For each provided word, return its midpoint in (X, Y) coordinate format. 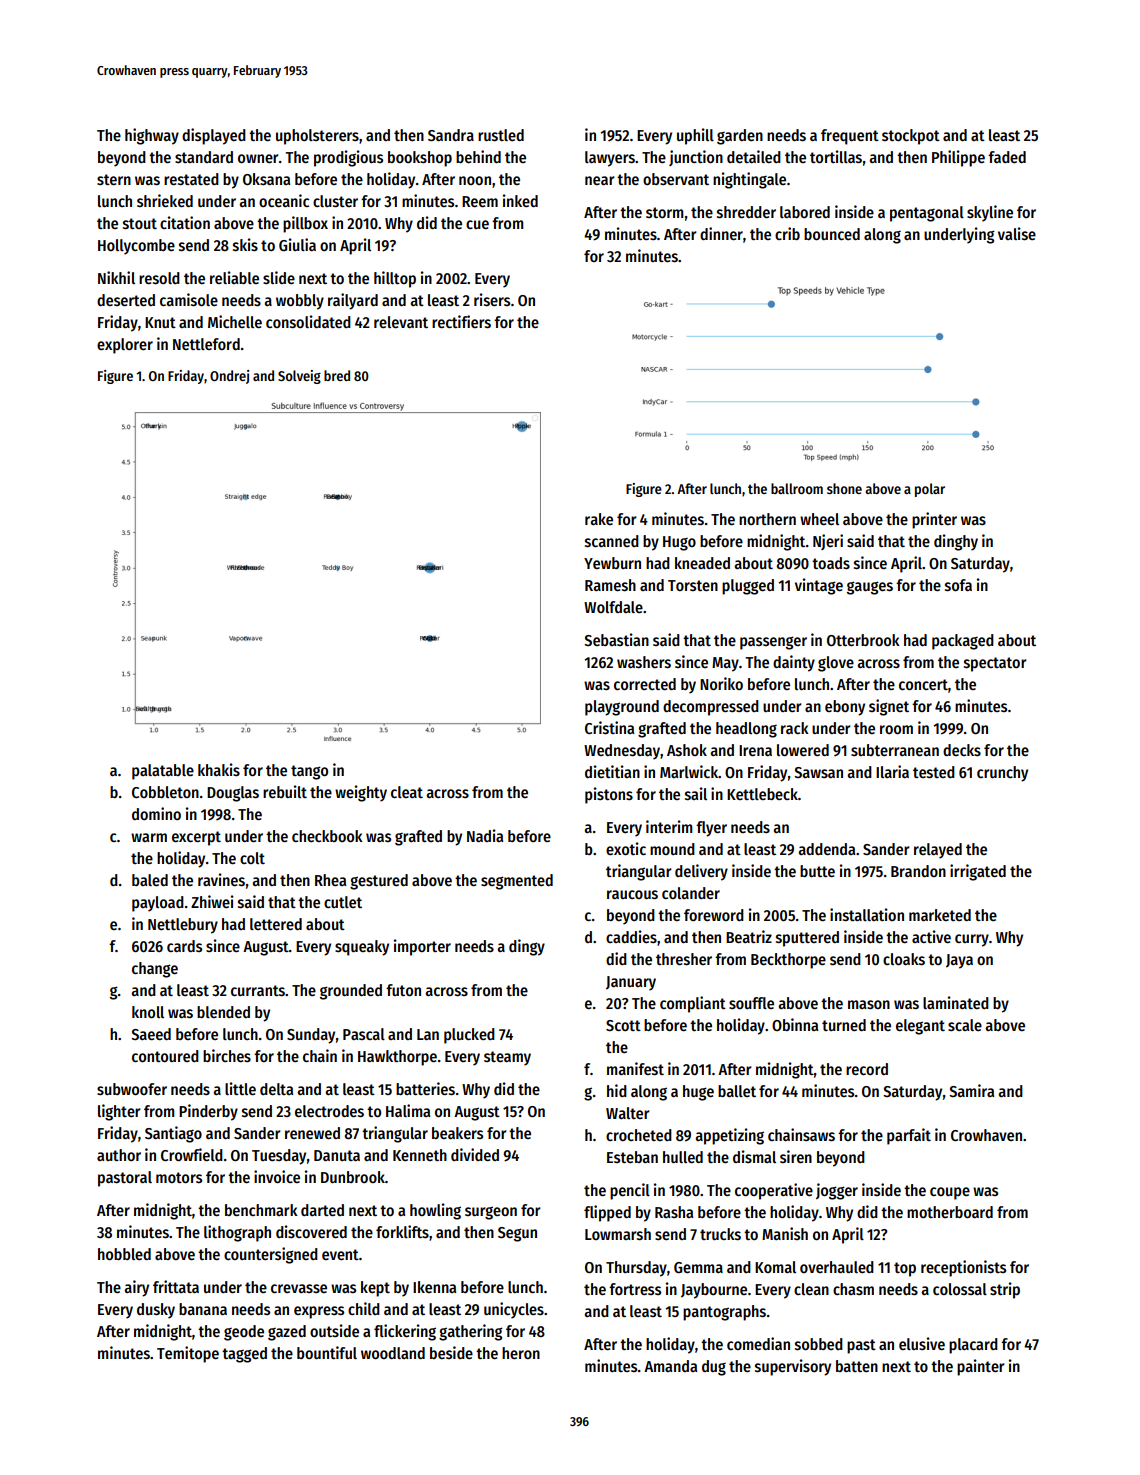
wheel (819, 519)
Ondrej (229, 377)
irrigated (978, 872)
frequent (850, 137)
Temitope (188, 1354)
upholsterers (317, 137)
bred (337, 375)
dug (714, 1368)
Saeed (151, 1034)
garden (740, 137)
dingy (527, 947)
